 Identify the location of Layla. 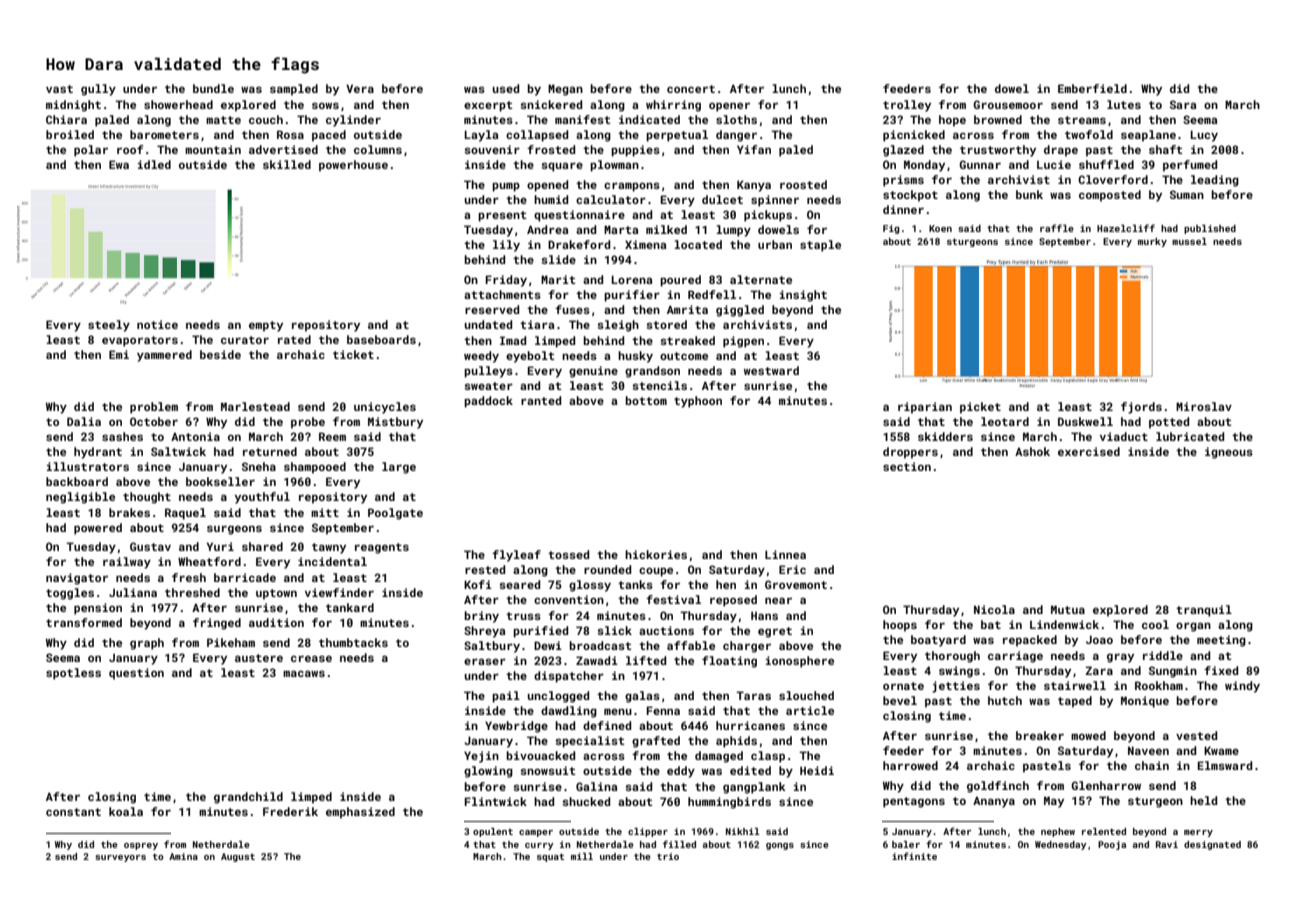
(481, 136).
